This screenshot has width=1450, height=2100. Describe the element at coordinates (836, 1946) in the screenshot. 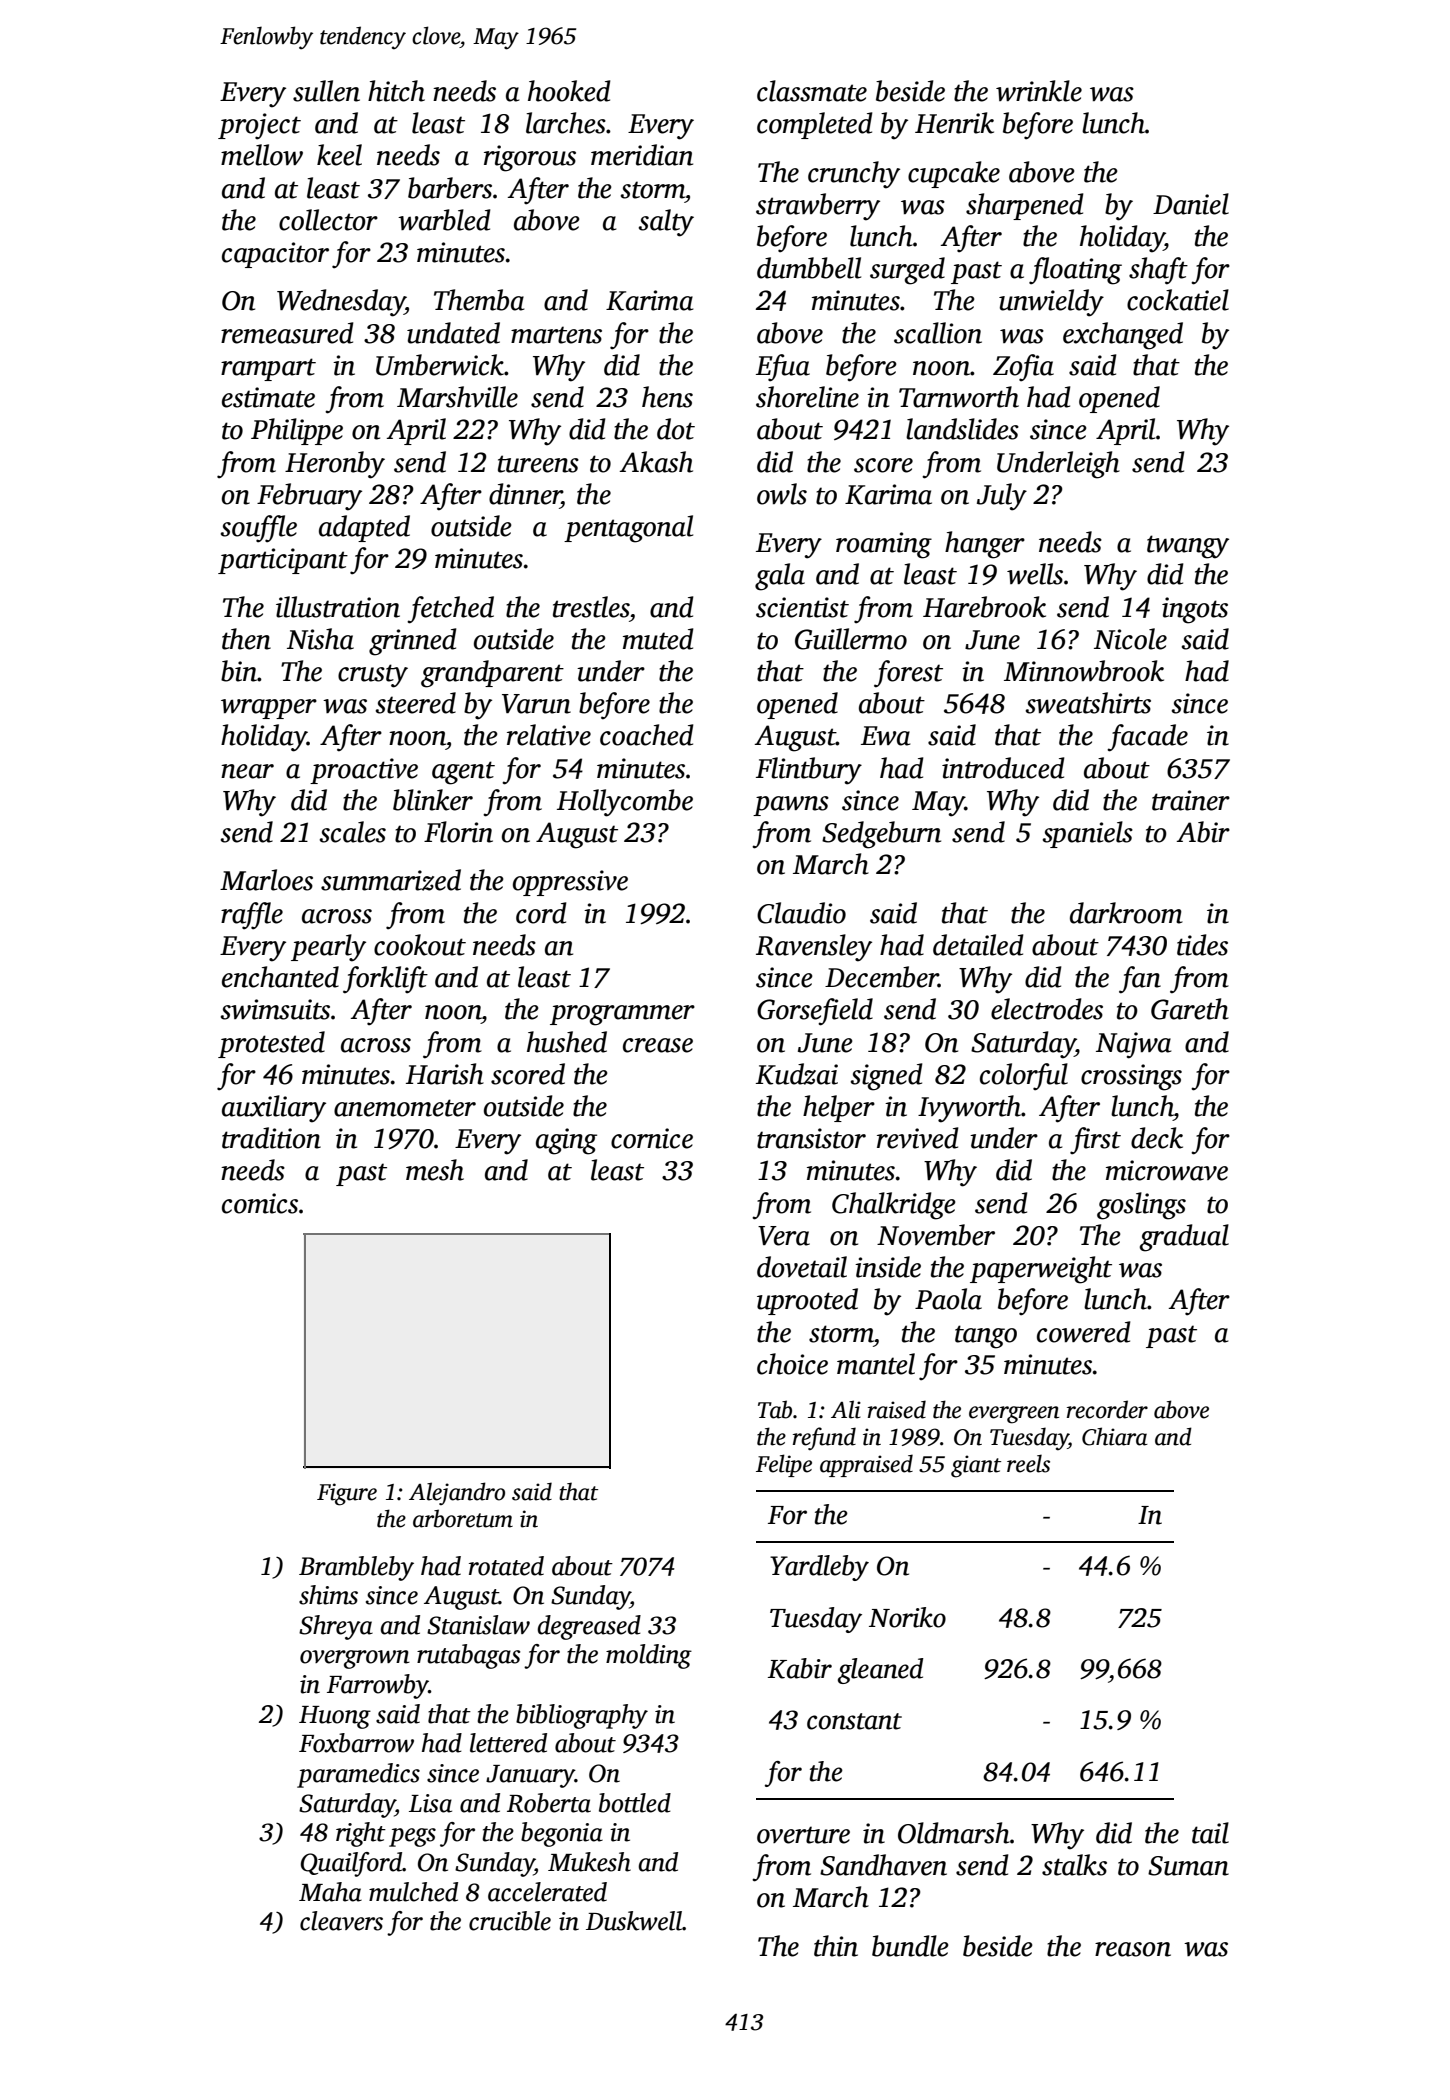

I see `thin` at that location.
